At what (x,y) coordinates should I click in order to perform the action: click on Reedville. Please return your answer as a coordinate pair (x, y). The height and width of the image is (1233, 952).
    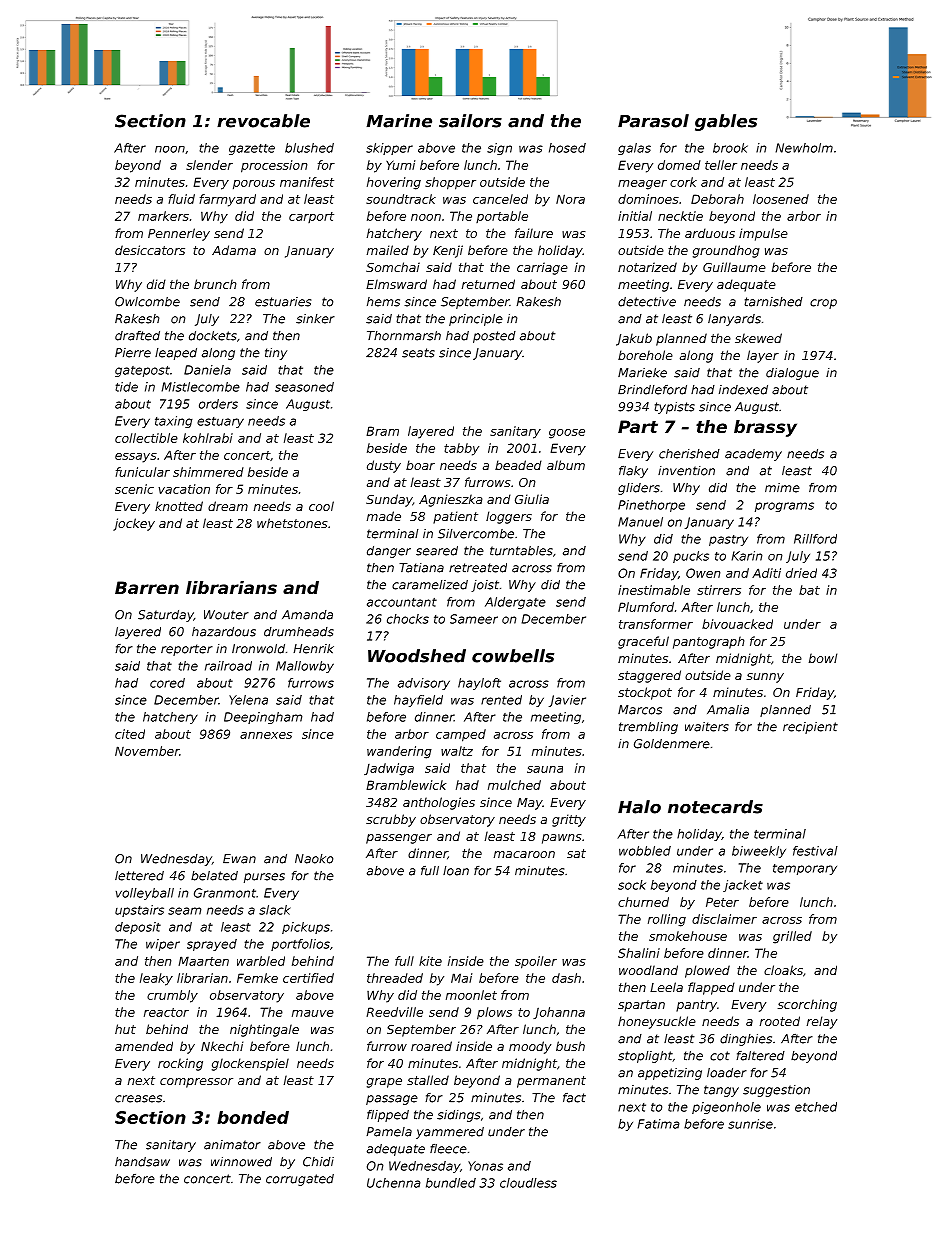
    Looking at the image, I should click on (394, 1012).
